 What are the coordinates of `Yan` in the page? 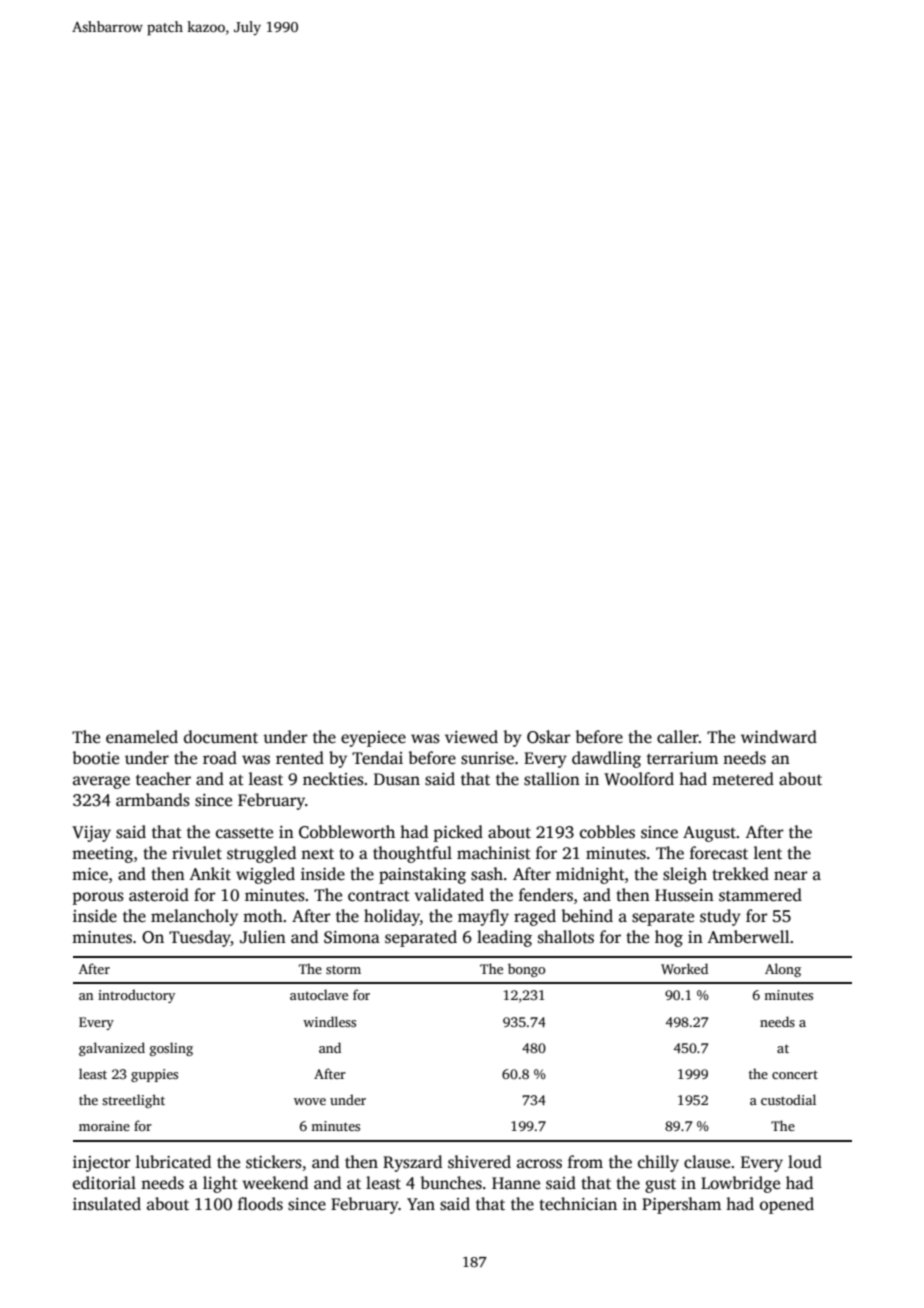 It's located at (421, 1204).
